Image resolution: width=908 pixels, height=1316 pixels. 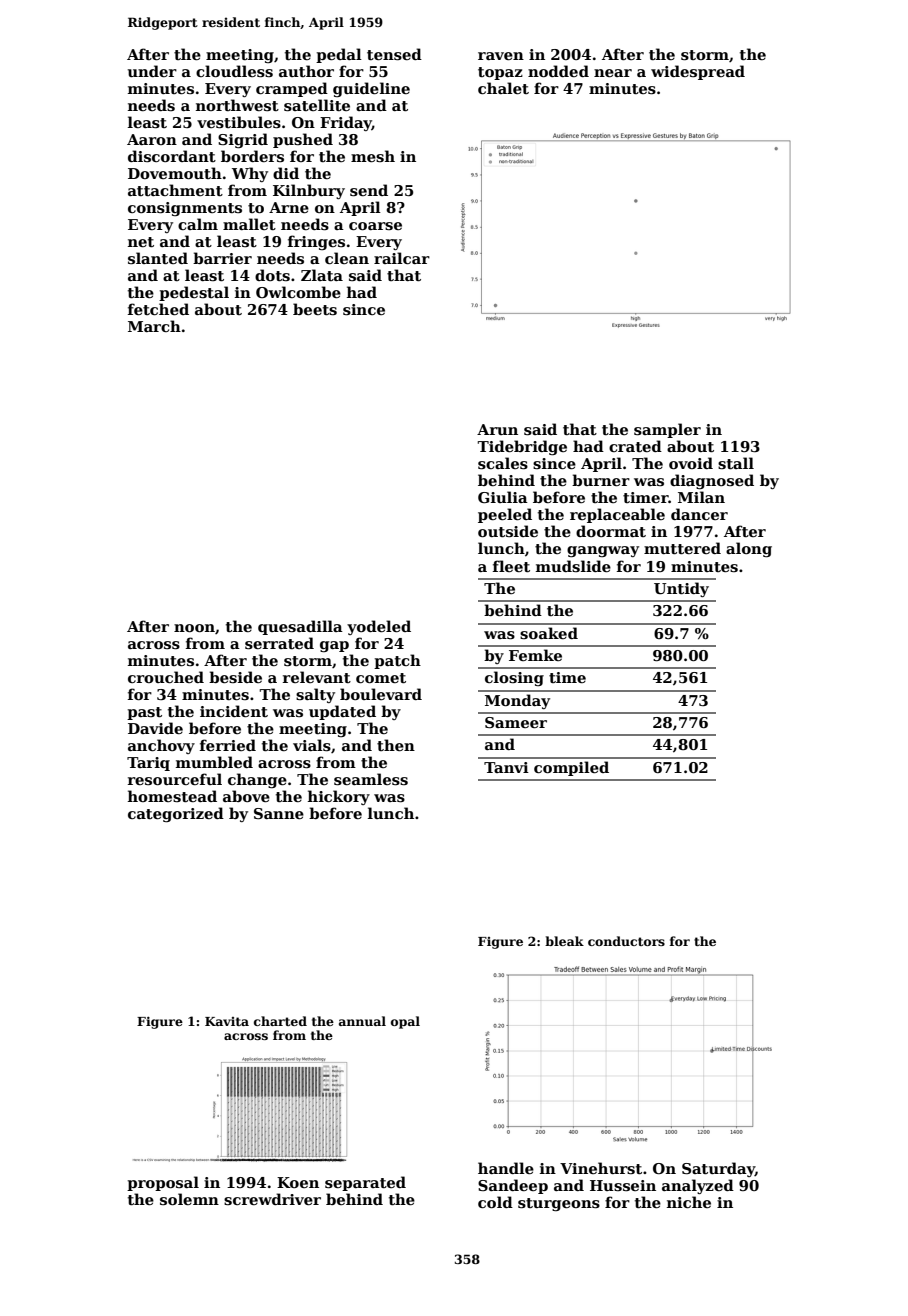 I want to click on cold, so click(x=495, y=1202).
